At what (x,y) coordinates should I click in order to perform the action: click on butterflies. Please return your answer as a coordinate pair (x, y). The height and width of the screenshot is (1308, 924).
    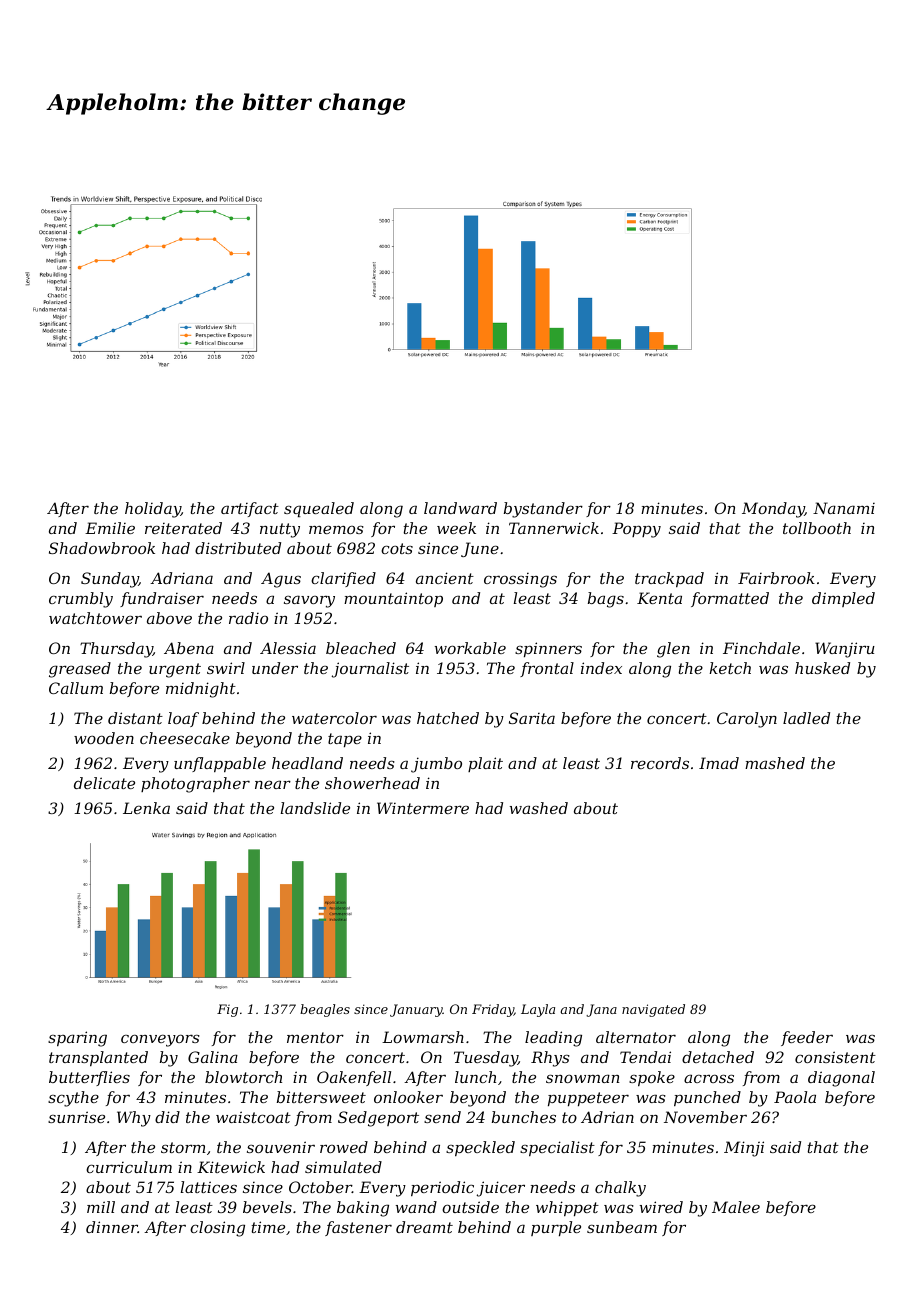
    Looking at the image, I should click on (89, 1078).
